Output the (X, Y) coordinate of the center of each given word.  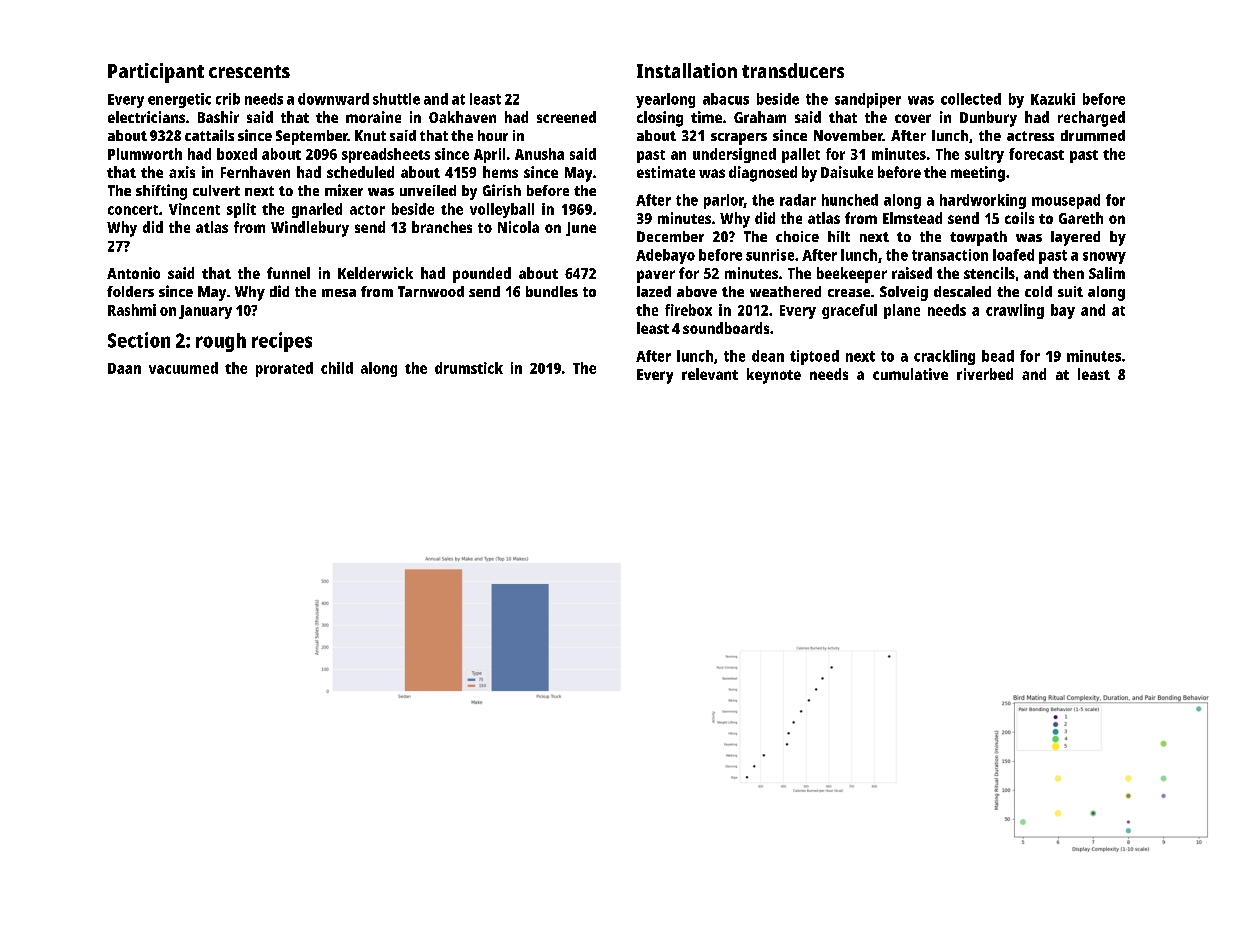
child (337, 368)
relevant (710, 374)
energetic (179, 100)
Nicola (518, 227)
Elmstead (912, 218)
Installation (687, 70)
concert (133, 210)
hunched (850, 200)
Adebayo (665, 256)
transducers (793, 70)
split (241, 210)
